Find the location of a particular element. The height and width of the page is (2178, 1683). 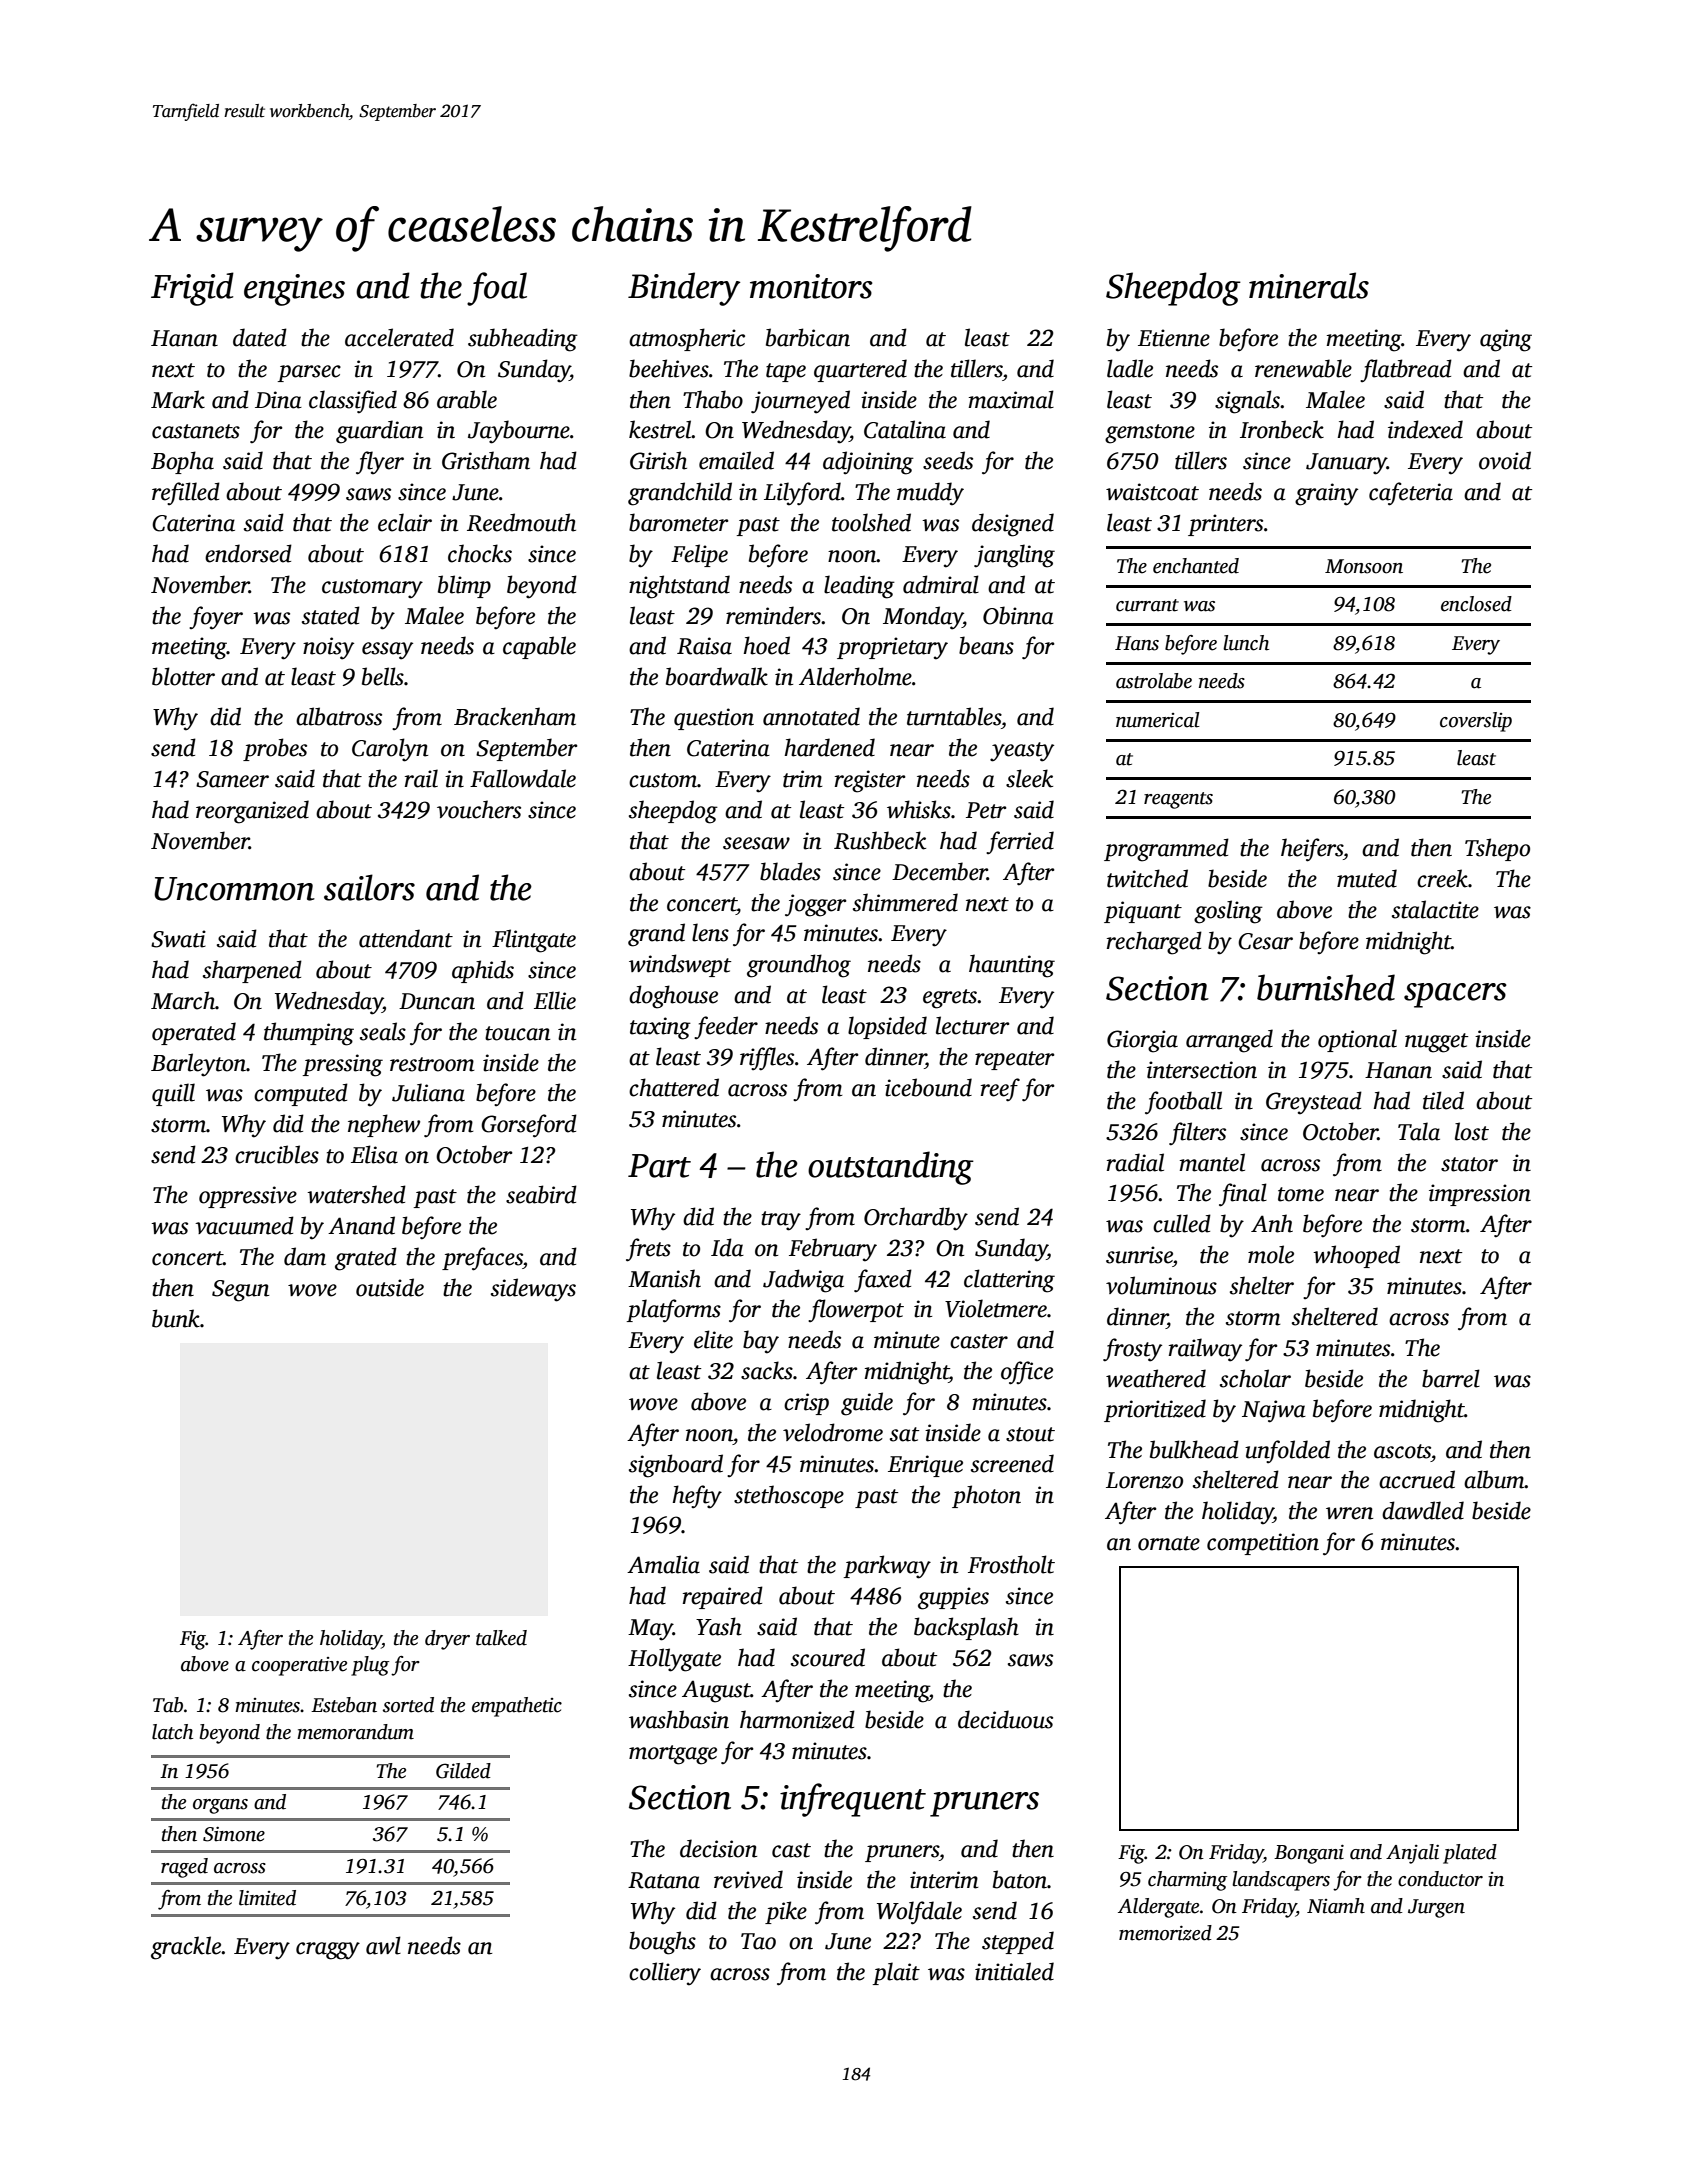

initialed is located at coordinates (1014, 1971).
